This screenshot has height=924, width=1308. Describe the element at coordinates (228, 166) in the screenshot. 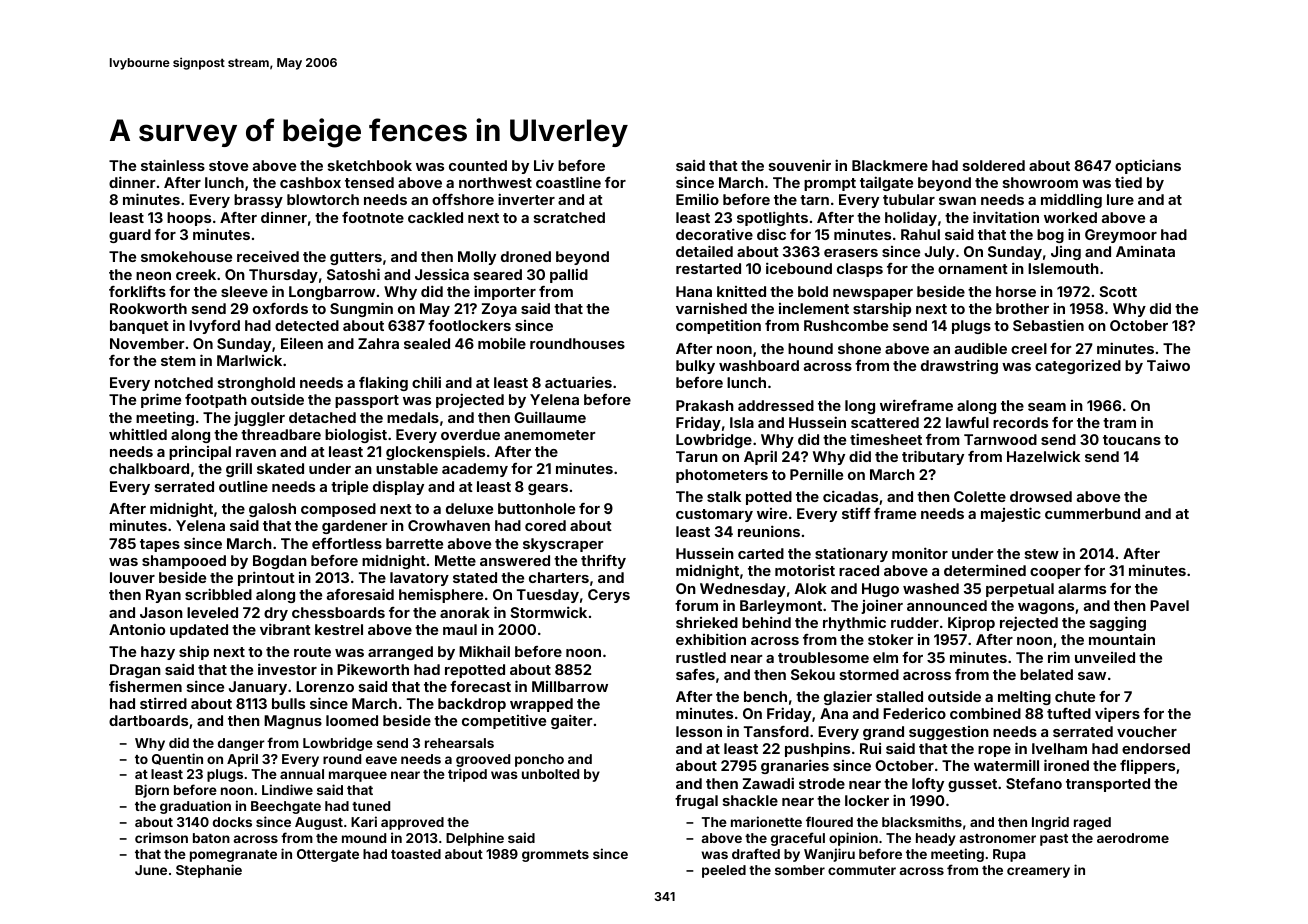

I see `stove` at that location.
